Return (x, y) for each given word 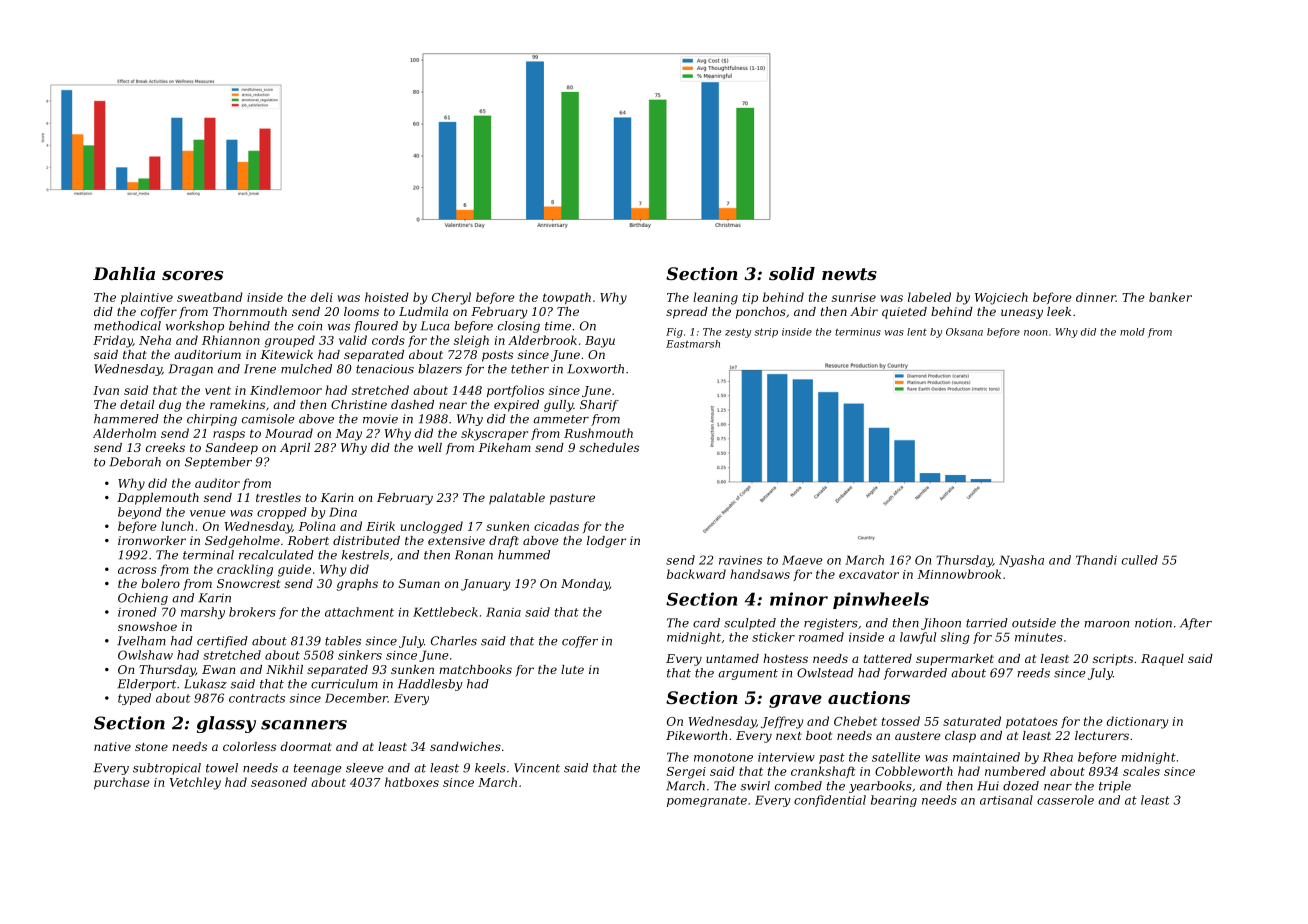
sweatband (210, 297)
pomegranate (707, 801)
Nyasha (1021, 561)
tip (750, 298)
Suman (419, 583)
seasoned (279, 782)
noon (1036, 333)
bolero (160, 583)
